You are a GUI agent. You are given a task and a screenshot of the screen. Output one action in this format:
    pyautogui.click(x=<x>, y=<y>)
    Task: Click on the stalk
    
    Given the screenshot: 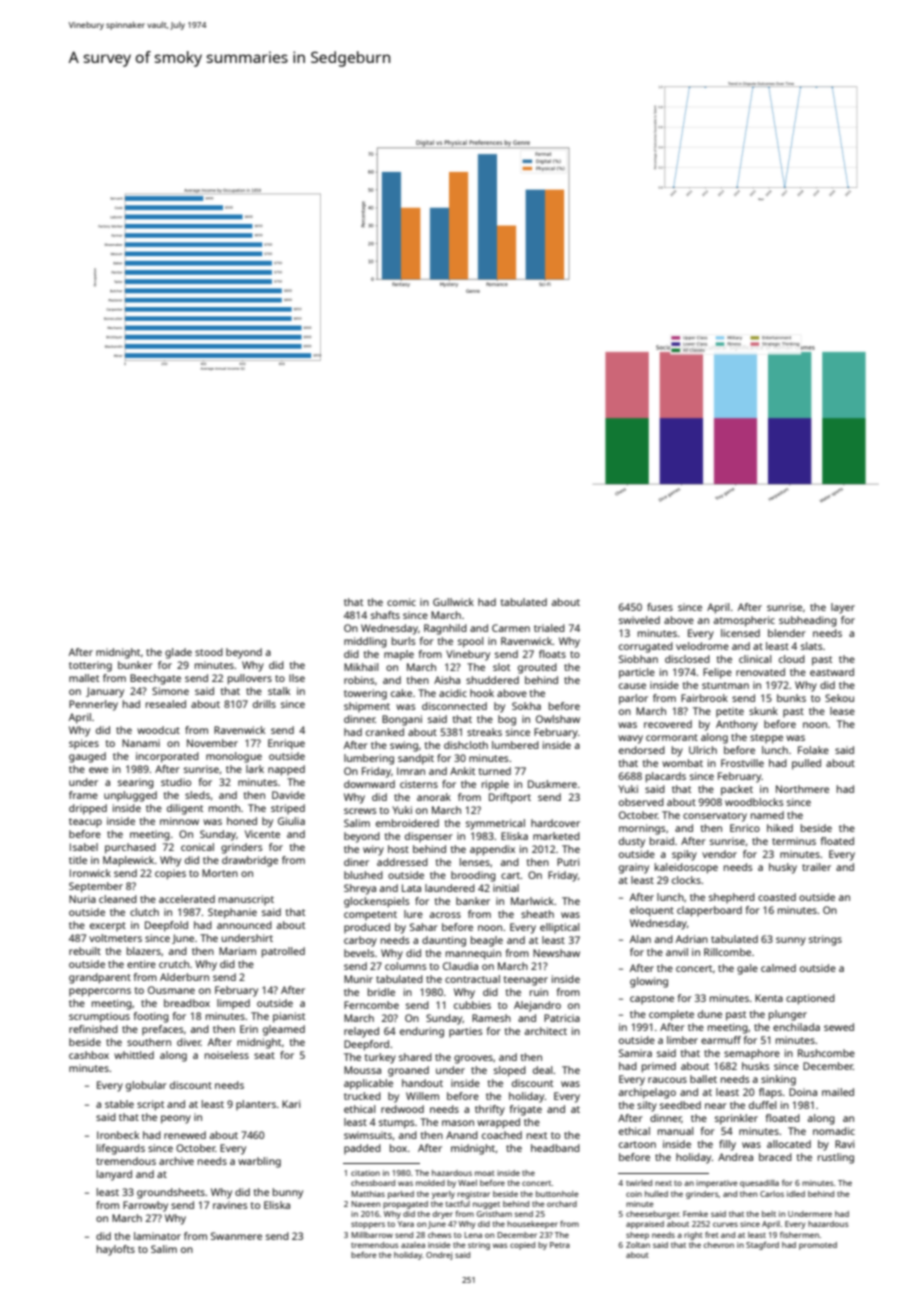 What is the action you would take?
    pyautogui.click(x=279, y=691)
